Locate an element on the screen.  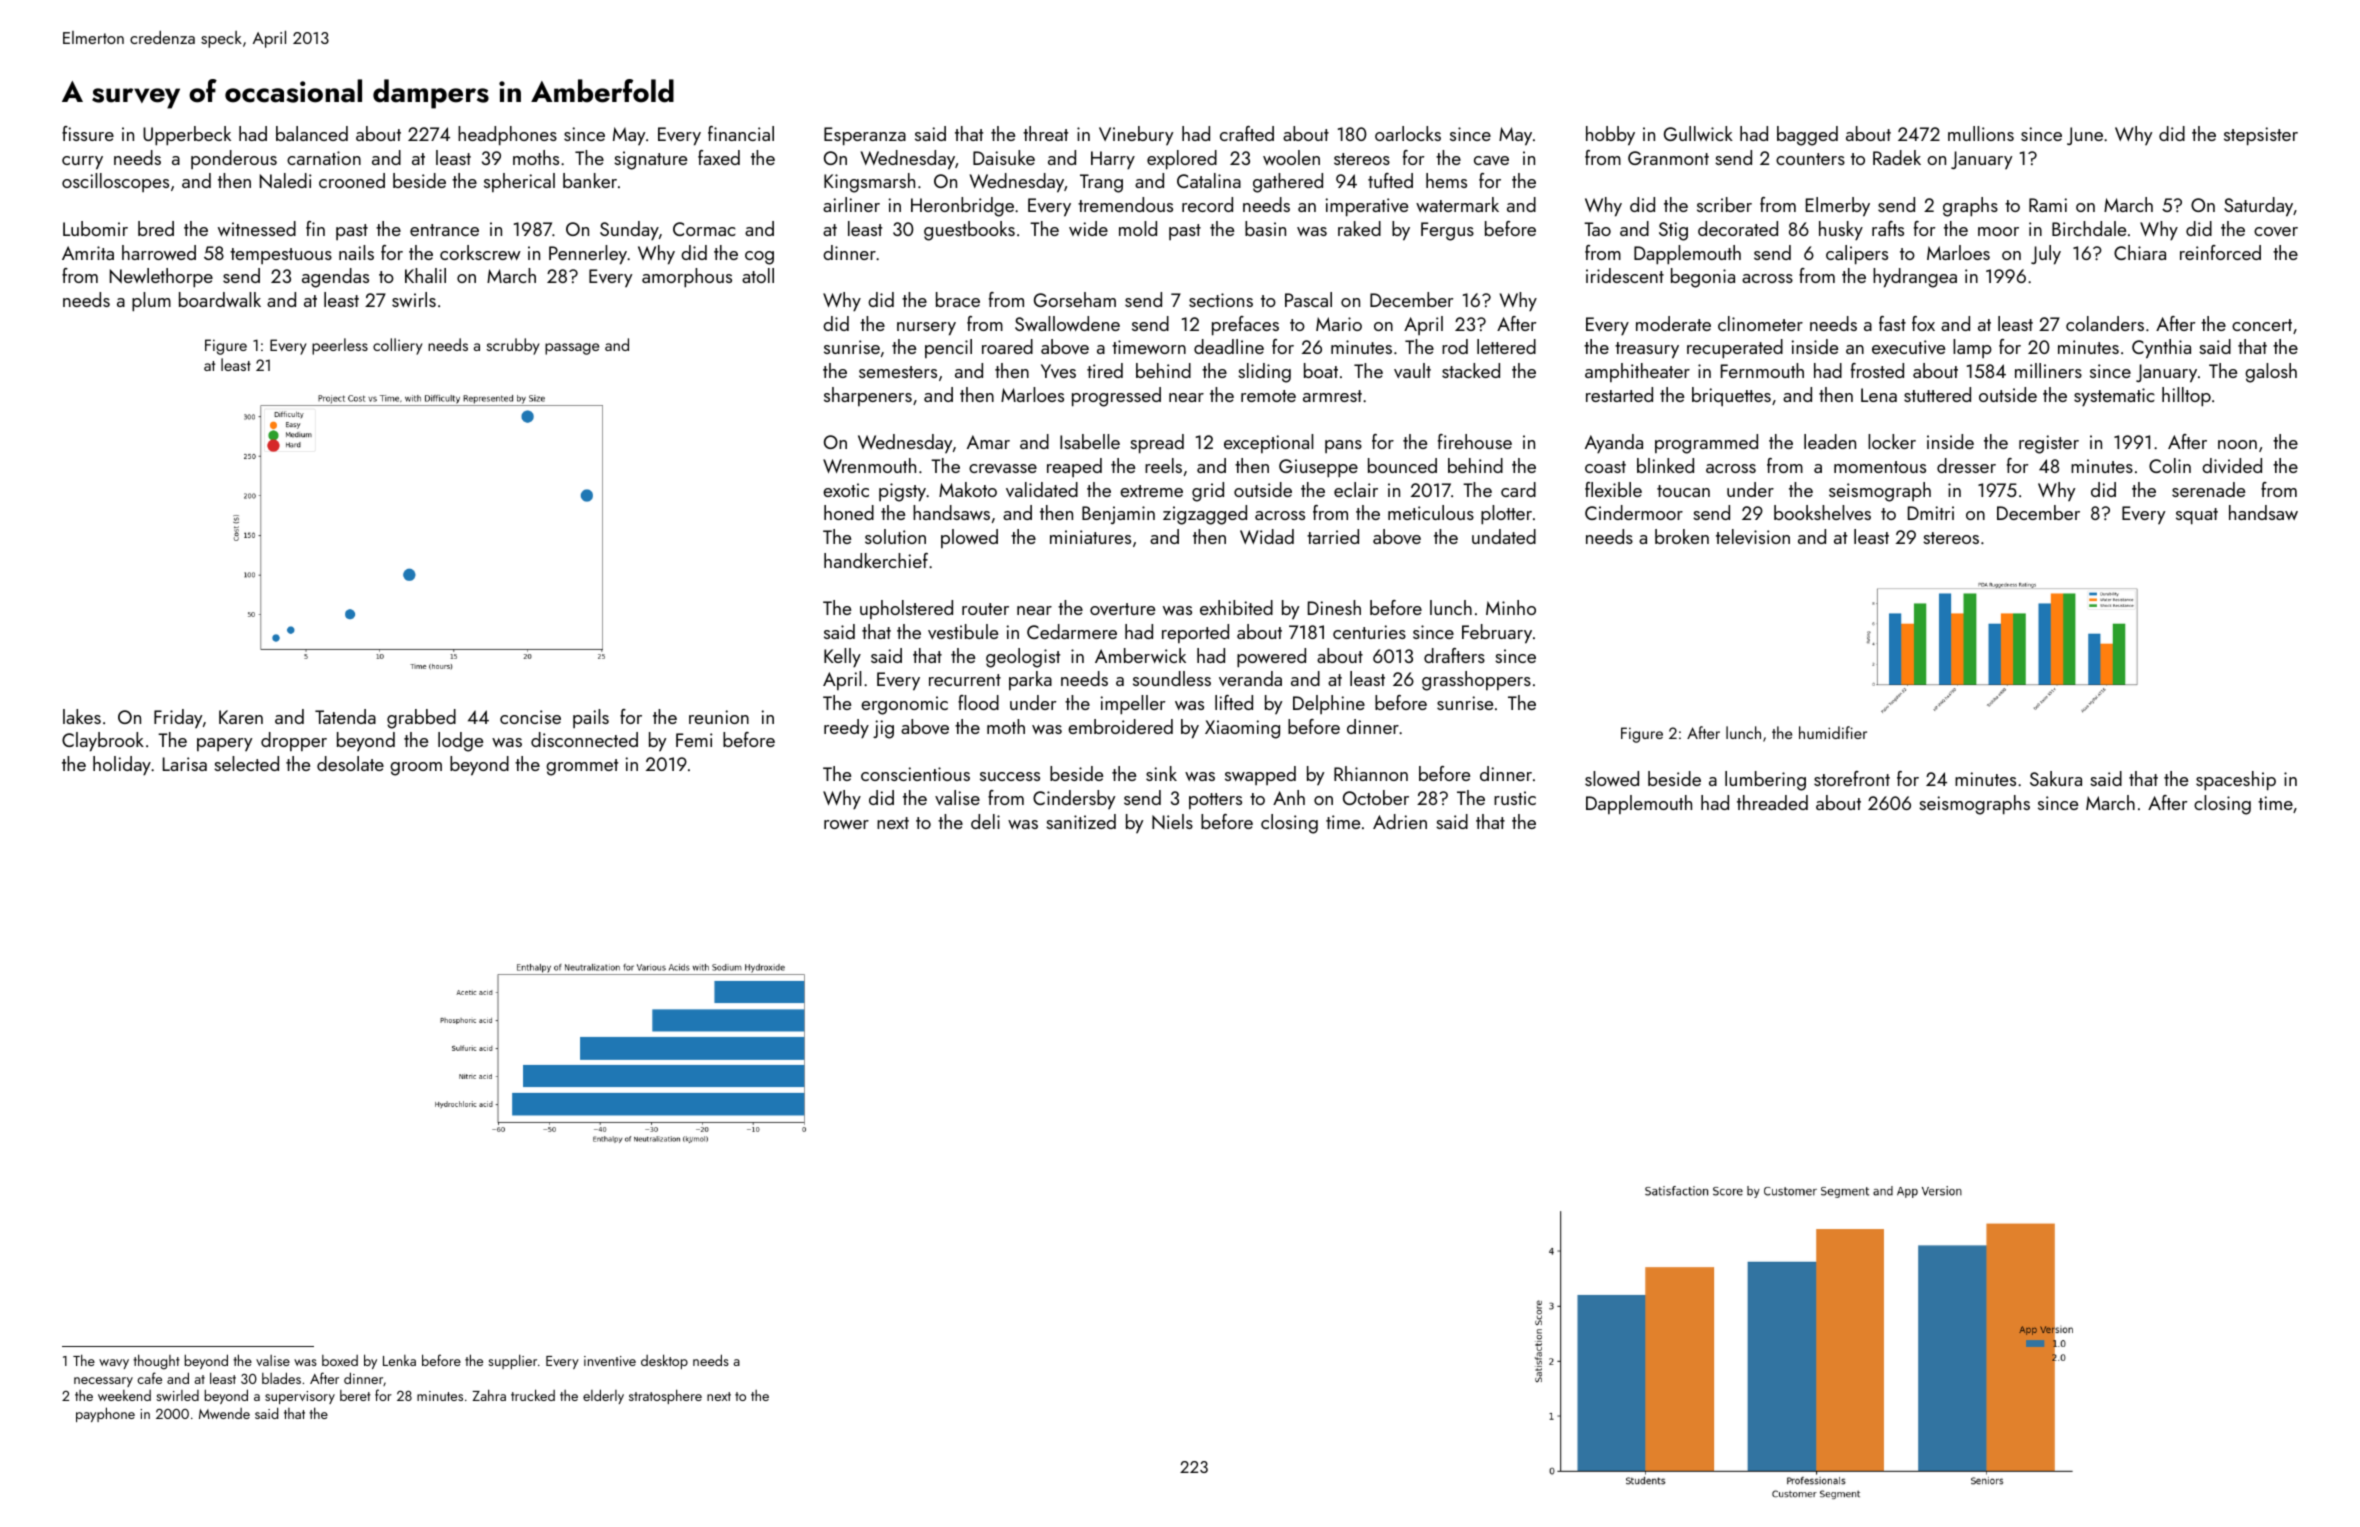
miniatures is located at coordinates (1090, 537).
